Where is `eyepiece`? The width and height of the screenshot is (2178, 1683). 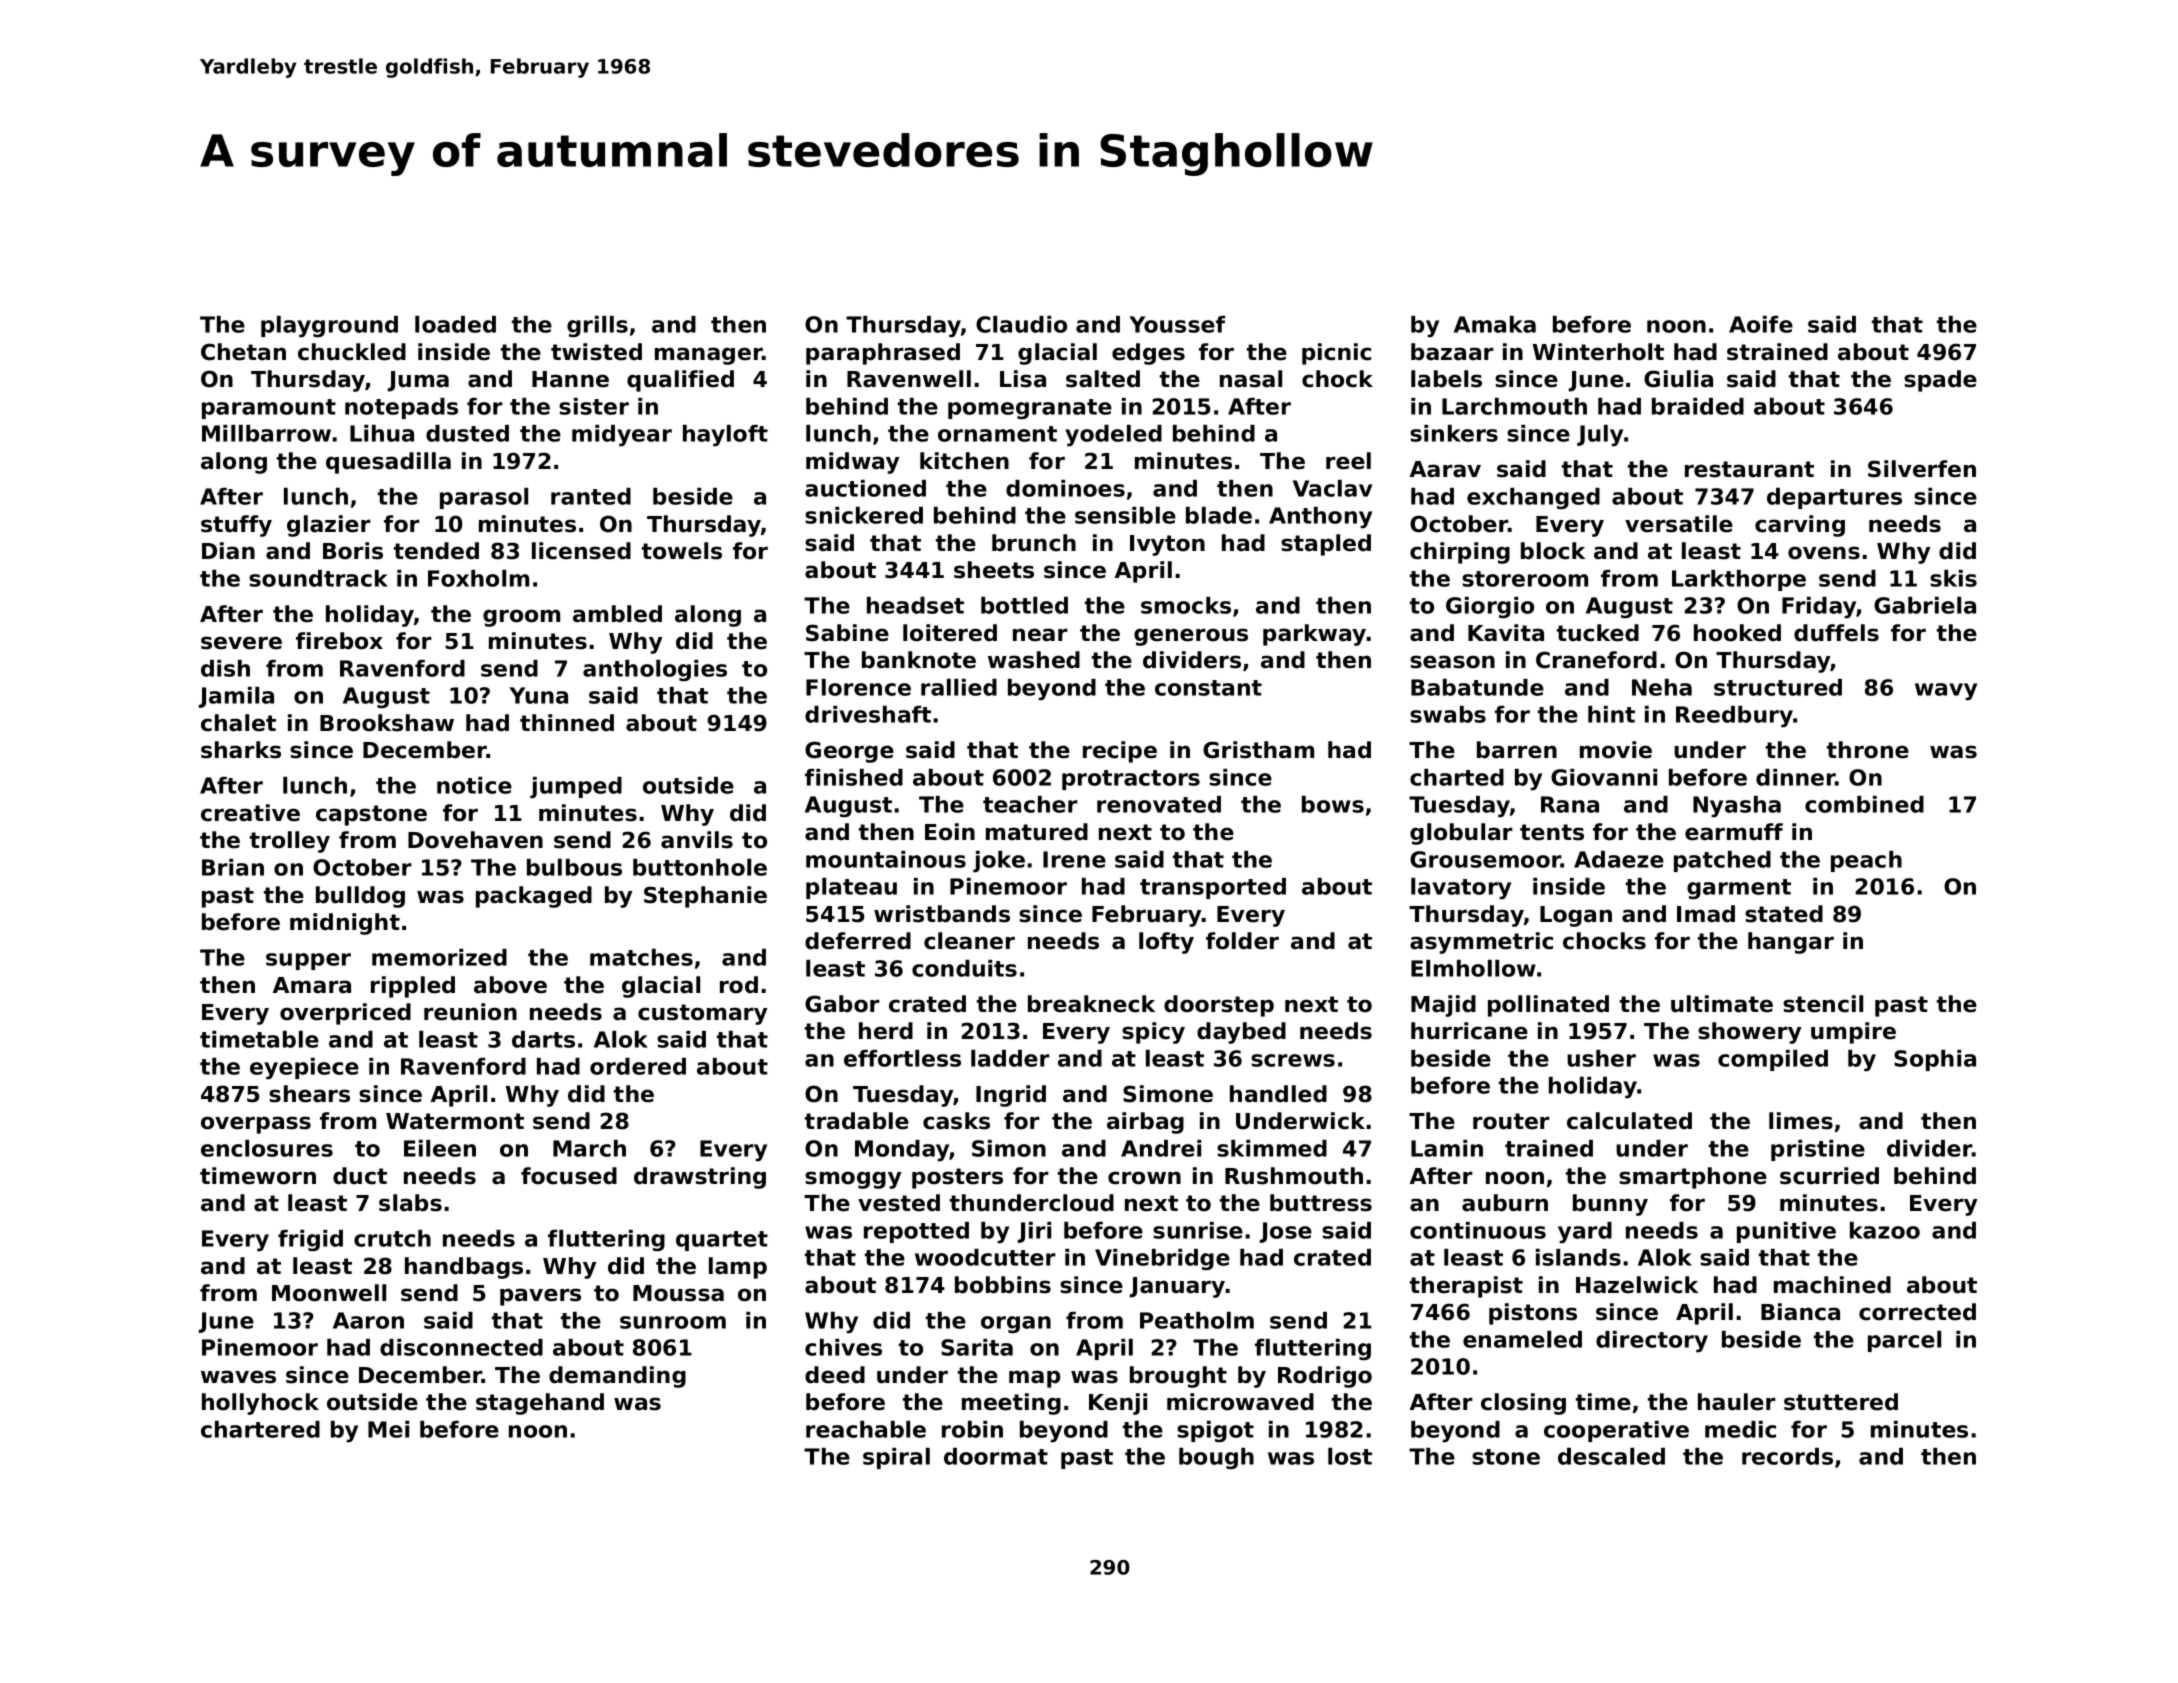
eyepiece is located at coordinates (304, 1069).
